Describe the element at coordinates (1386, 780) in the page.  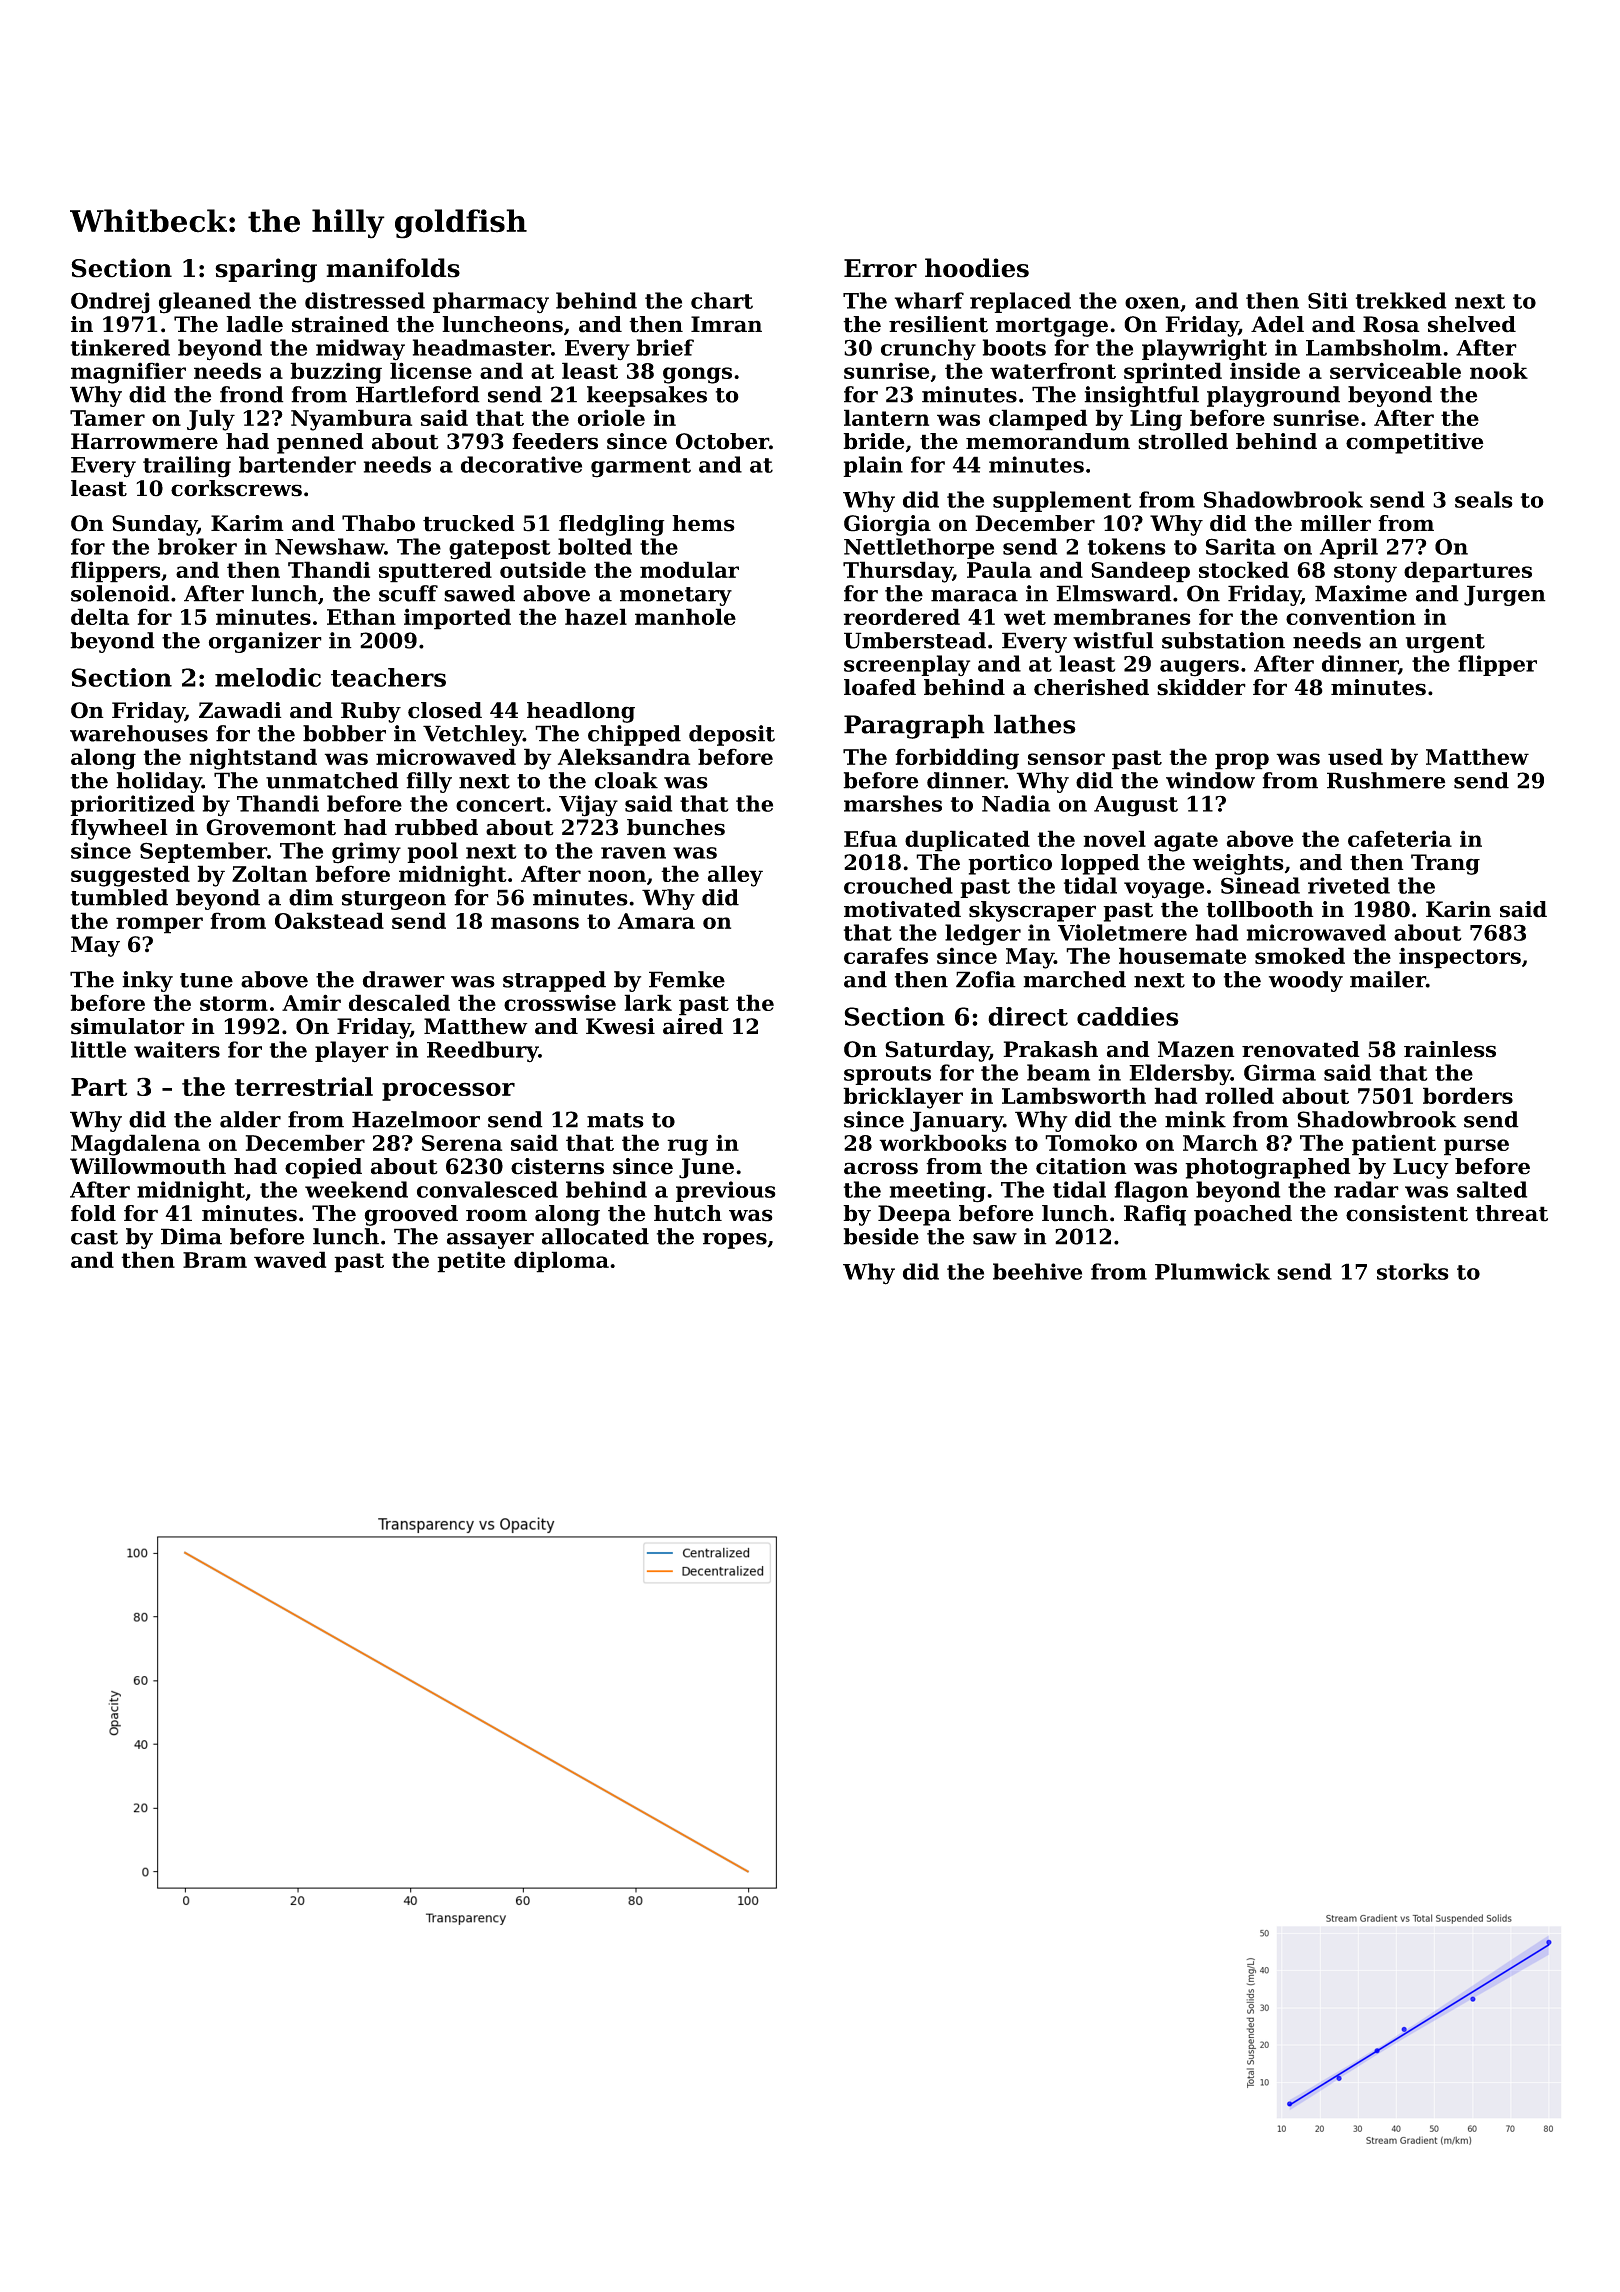
I see `Rushmere` at that location.
